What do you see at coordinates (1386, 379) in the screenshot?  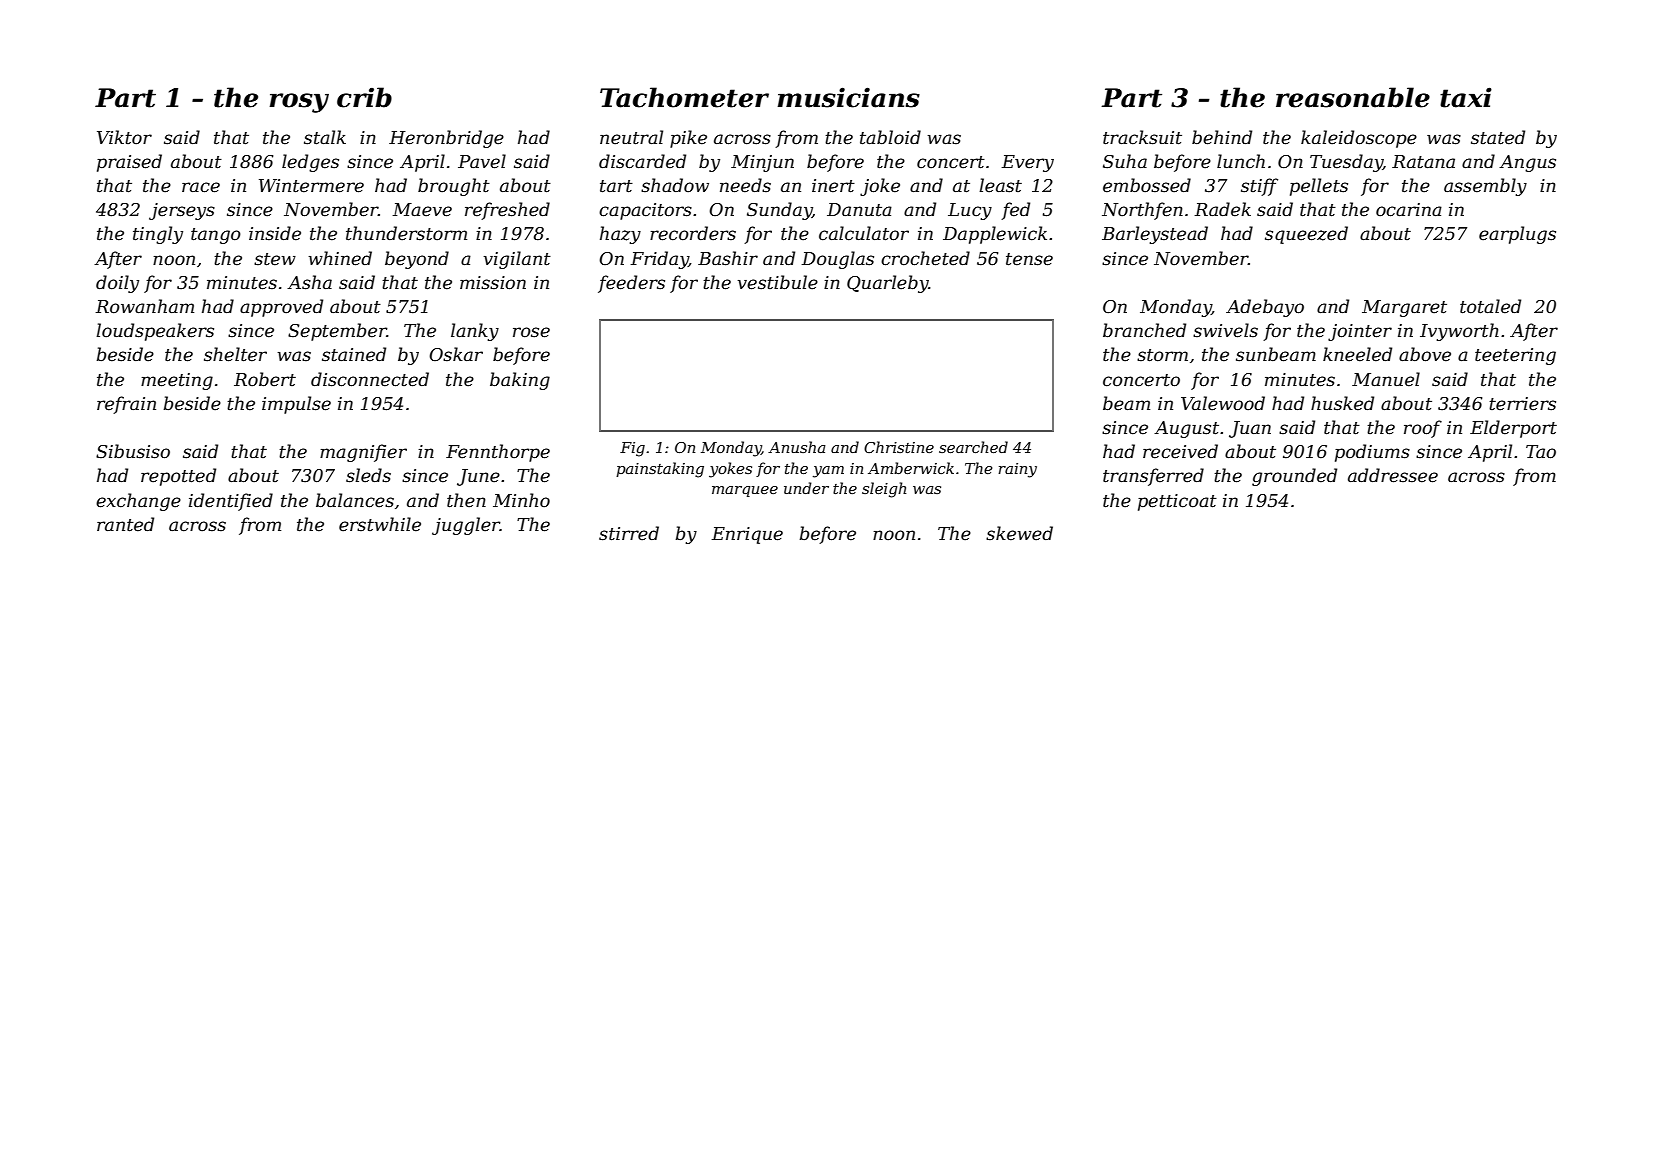 I see `Manuel` at bounding box center [1386, 379].
